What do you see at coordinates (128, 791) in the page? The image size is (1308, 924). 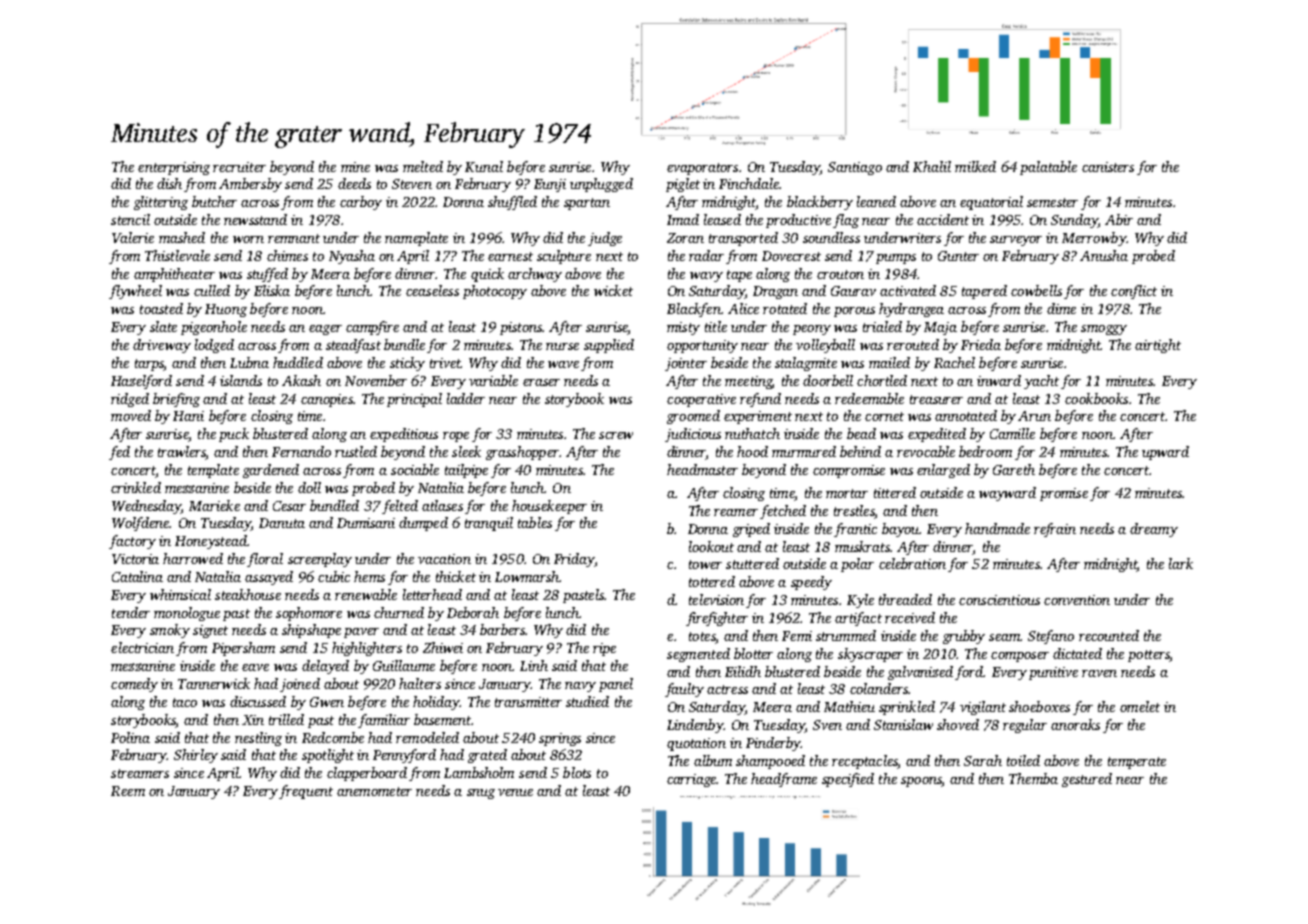 I see `Reem` at bounding box center [128, 791].
